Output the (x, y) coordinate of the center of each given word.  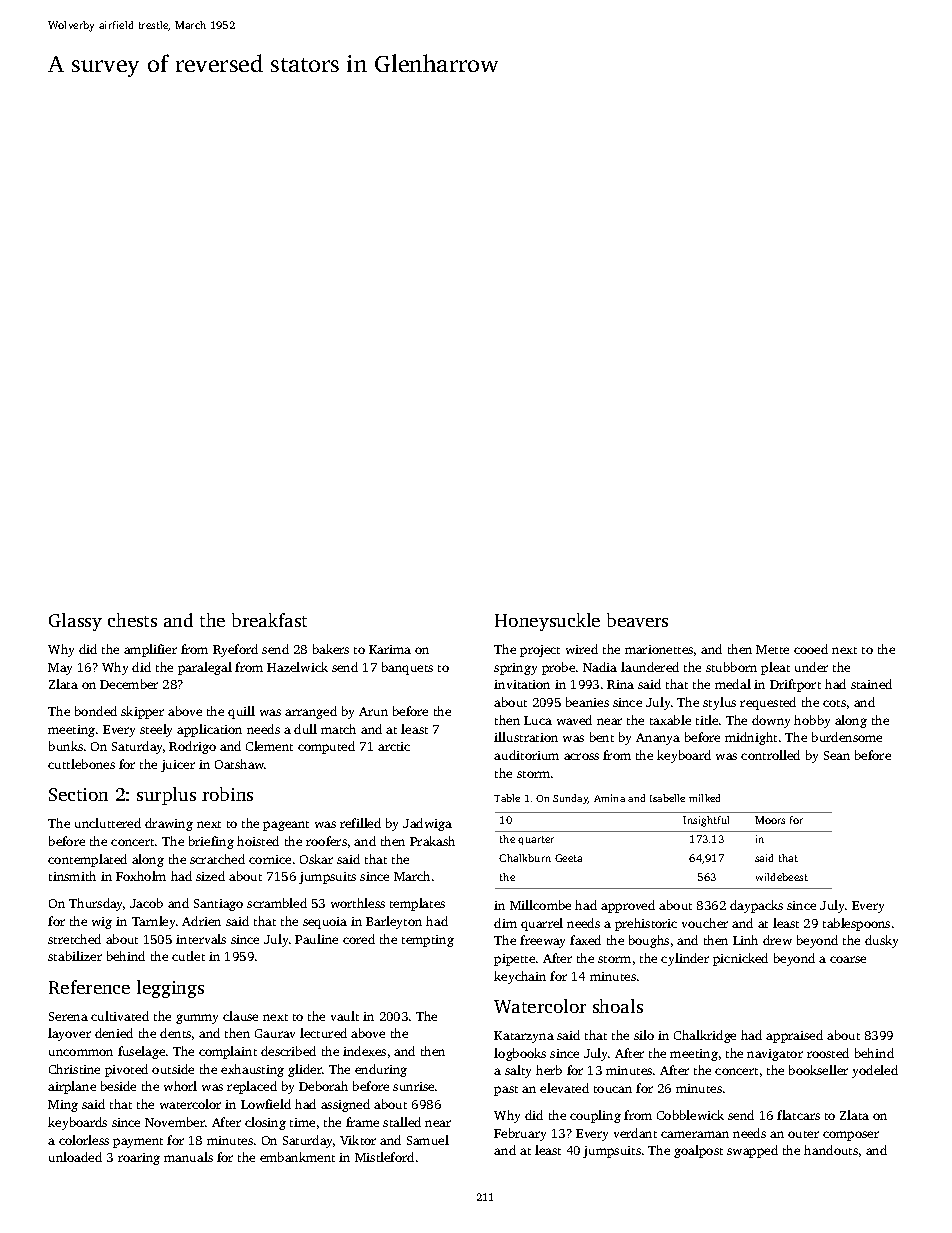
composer (851, 1136)
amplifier (150, 650)
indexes (364, 1051)
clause (240, 1016)
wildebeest (782, 877)
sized (210, 876)
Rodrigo (192, 747)
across (581, 756)
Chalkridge (705, 1036)
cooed (811, 649)
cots (834, 703)
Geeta (568, 858)
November (175, 1122)
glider (305, 1070)
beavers (637, 620)
